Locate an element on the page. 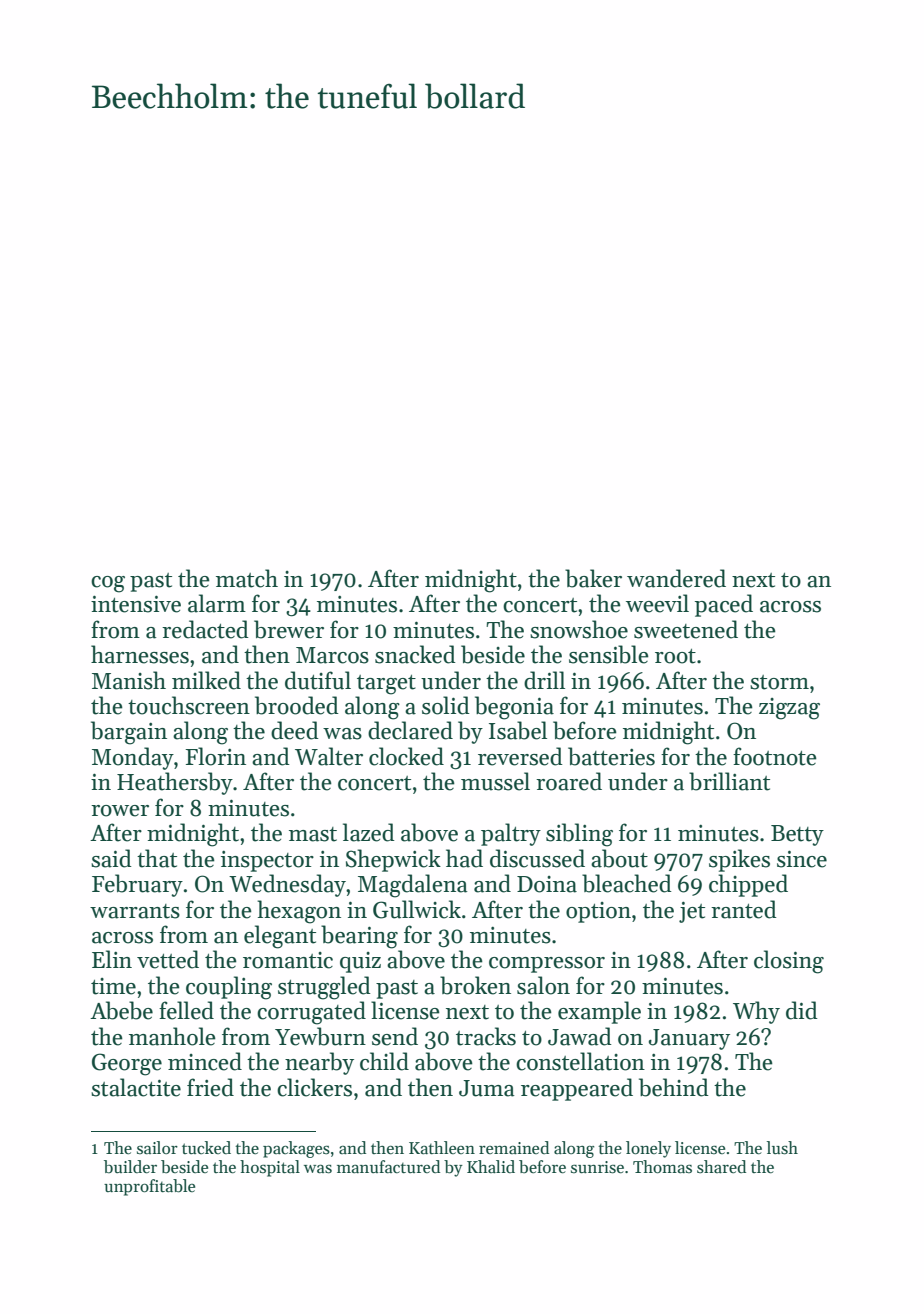  cog is located at coordinates (108, 584).
